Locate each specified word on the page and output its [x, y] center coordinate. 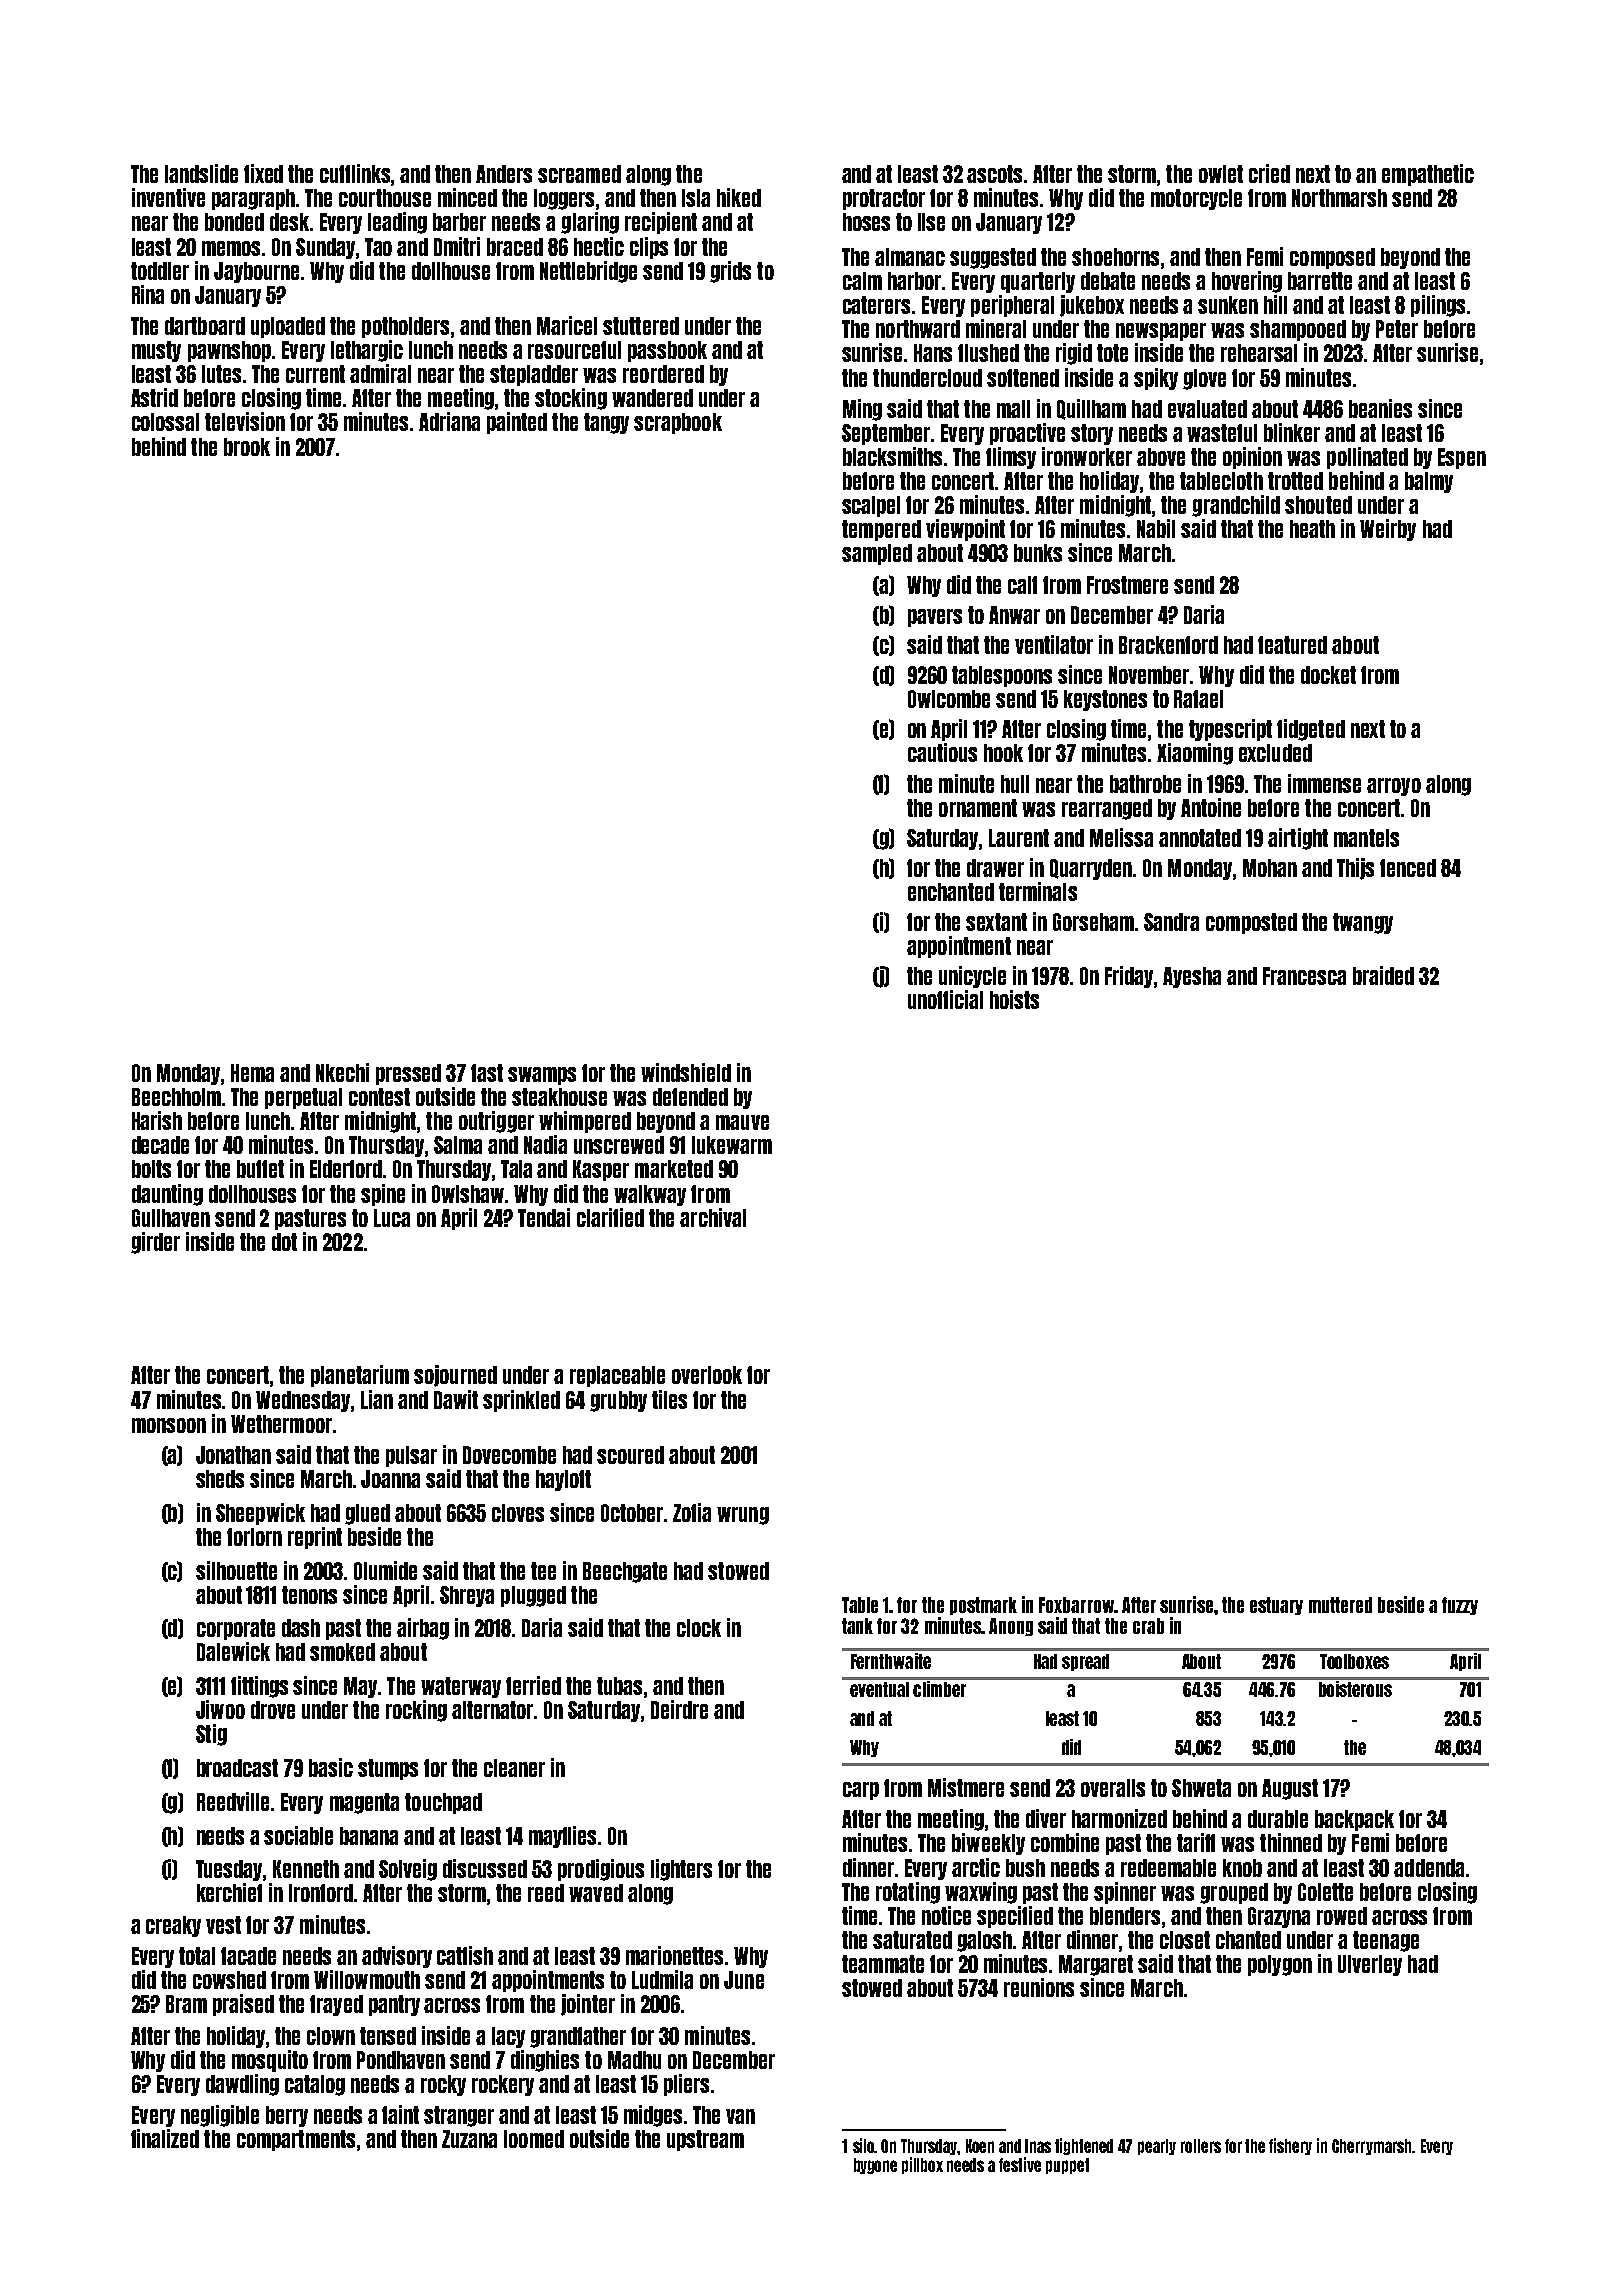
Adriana [449, 421]
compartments [296, 2140]
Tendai [544, 1217]
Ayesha [1192, 977]
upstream [705, 2140]
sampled [877, 554]
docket [1328, 675]
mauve [742, 1122]
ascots [994, 174]
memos [231, 248]
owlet [1221, 174]
